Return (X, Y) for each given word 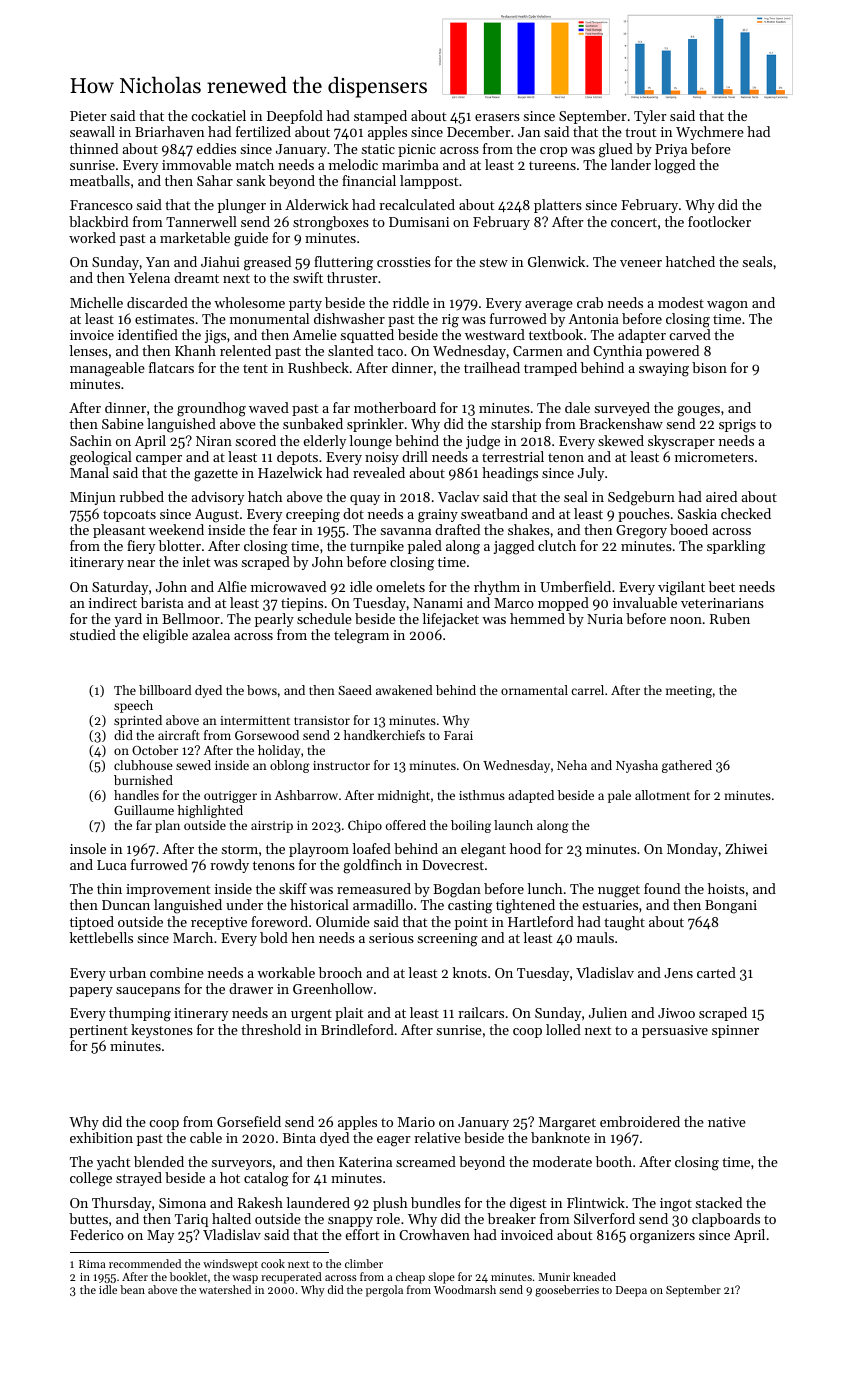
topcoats (129, 516)
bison (709, 367)
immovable (196, 164)
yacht (113, 1163)
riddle (411, 302)
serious (391, 938)
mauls (595, 937)
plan (167, 826)
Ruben (730, 618)
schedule (324, 618)
